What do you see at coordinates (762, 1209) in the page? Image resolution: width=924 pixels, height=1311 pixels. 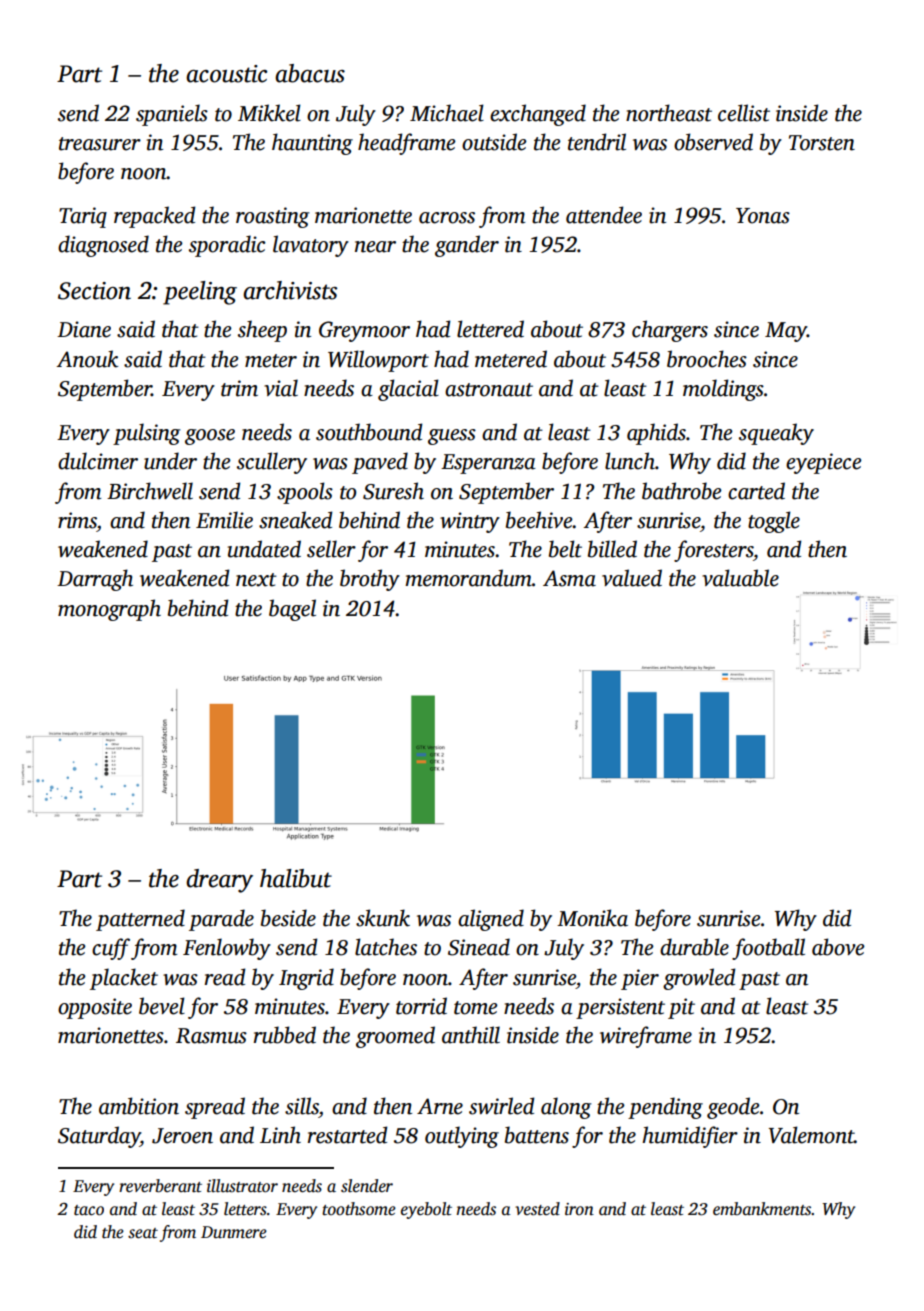 I see `embankments` at bounding box center [762, 1209].
